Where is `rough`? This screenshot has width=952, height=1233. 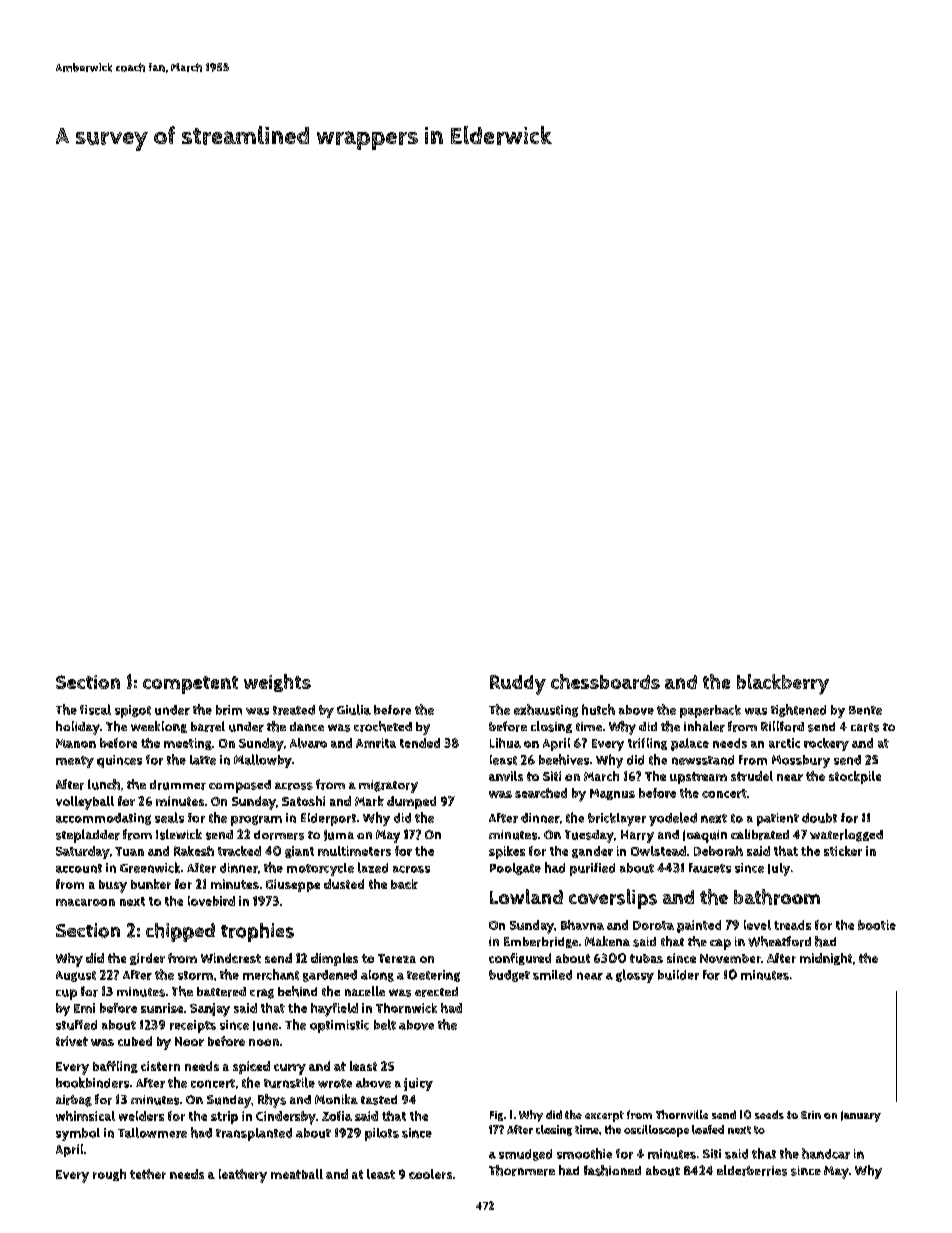
rough is located at coordinates (109, 1175).
